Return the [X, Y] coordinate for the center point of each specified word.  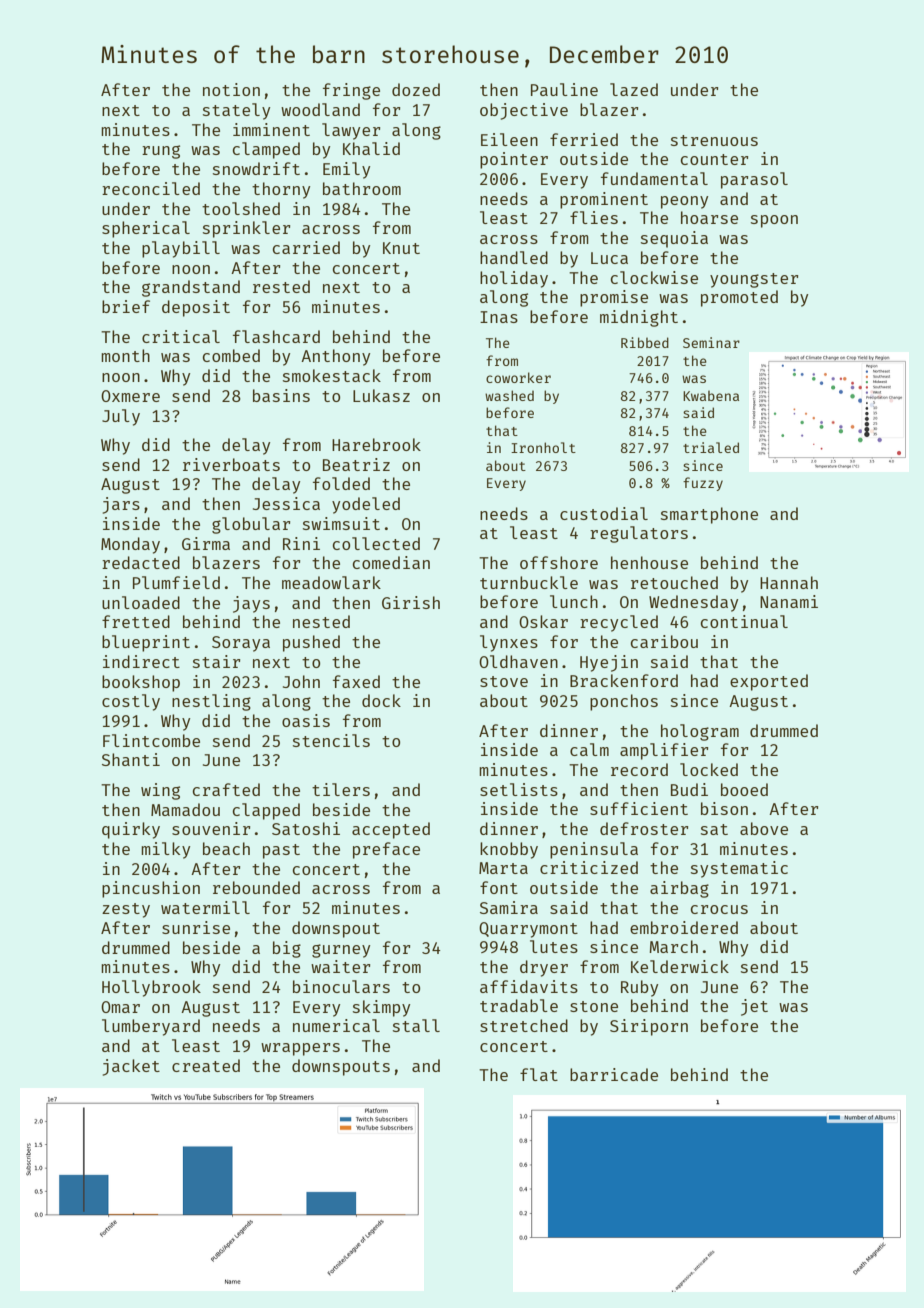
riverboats [231, 464]
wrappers [300, 1049]
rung [161, 152]
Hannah [789, 582]
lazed [634, 89]
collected [376, 543]
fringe [351, 91]
